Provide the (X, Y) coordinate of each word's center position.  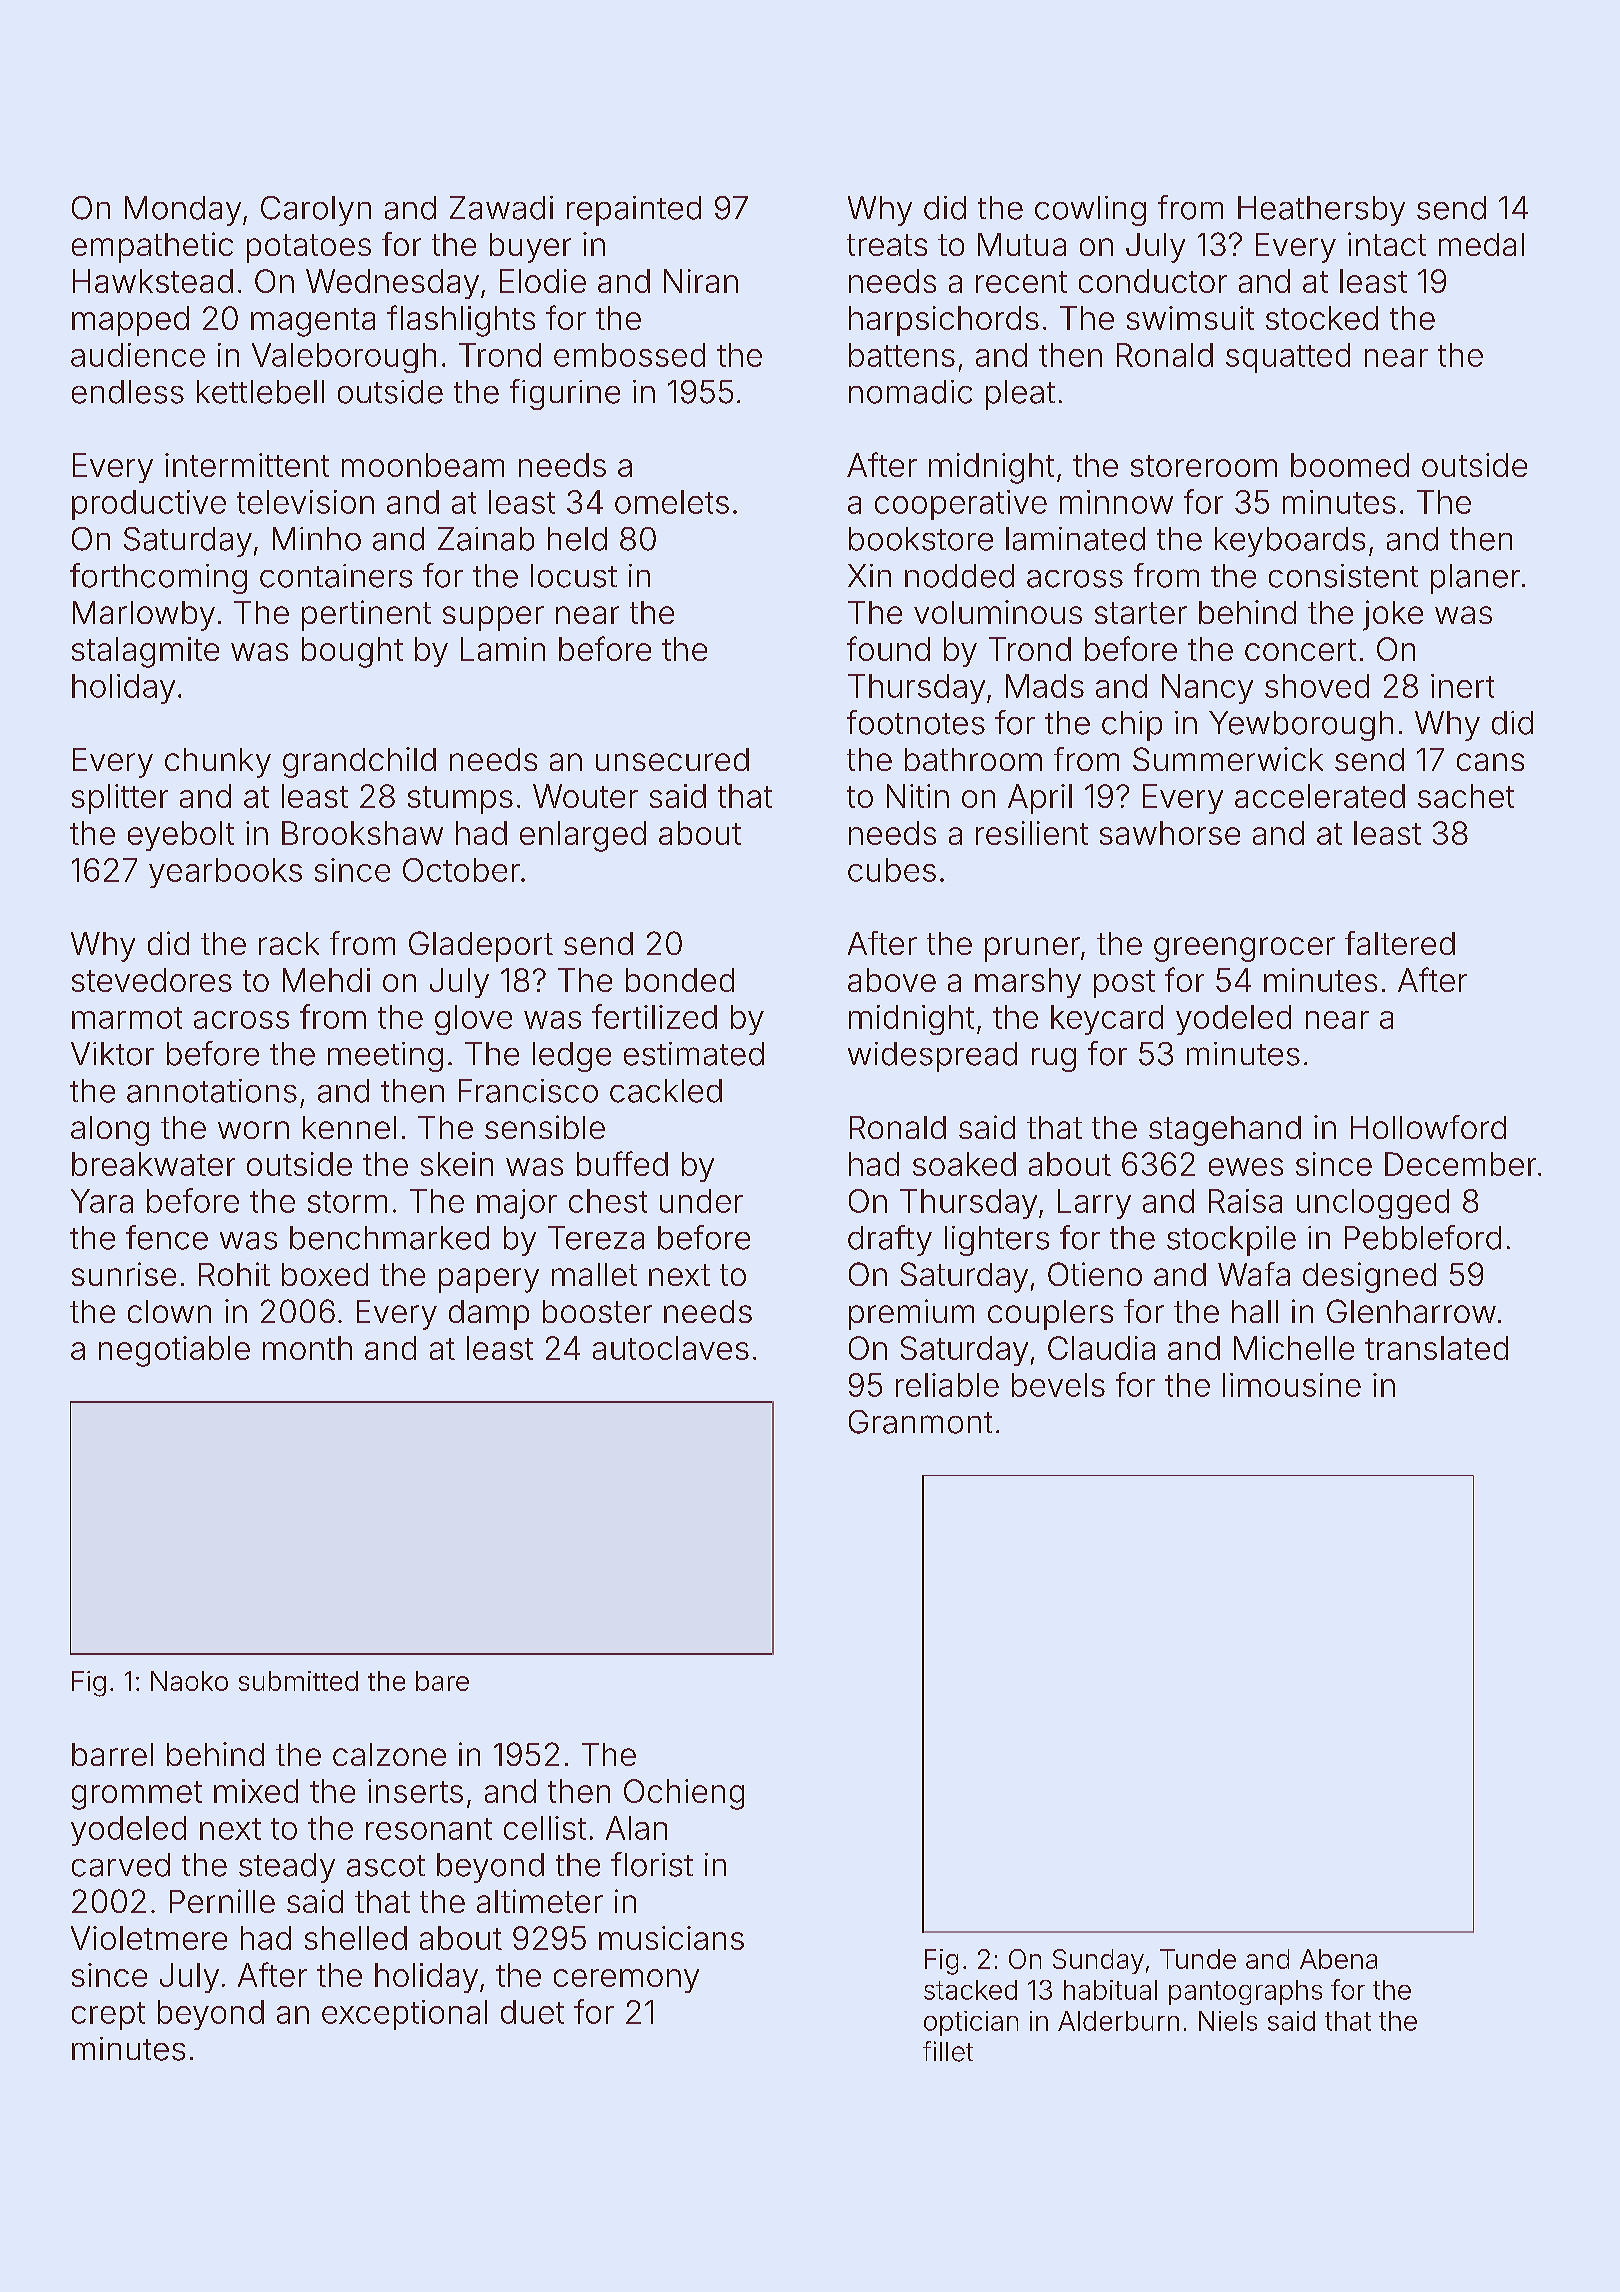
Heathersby (1321, 211)
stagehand (1225, 1131)
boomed (1350, 465)
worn (253, 1130)
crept (108, 2016)
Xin (869, 575)
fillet (948, 2051)
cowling (1090, 211)
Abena (1338, 1959)
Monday (183, 211)
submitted (298, 1681)
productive (149, 505)
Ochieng (684, 1794)
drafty (890, 1240)
